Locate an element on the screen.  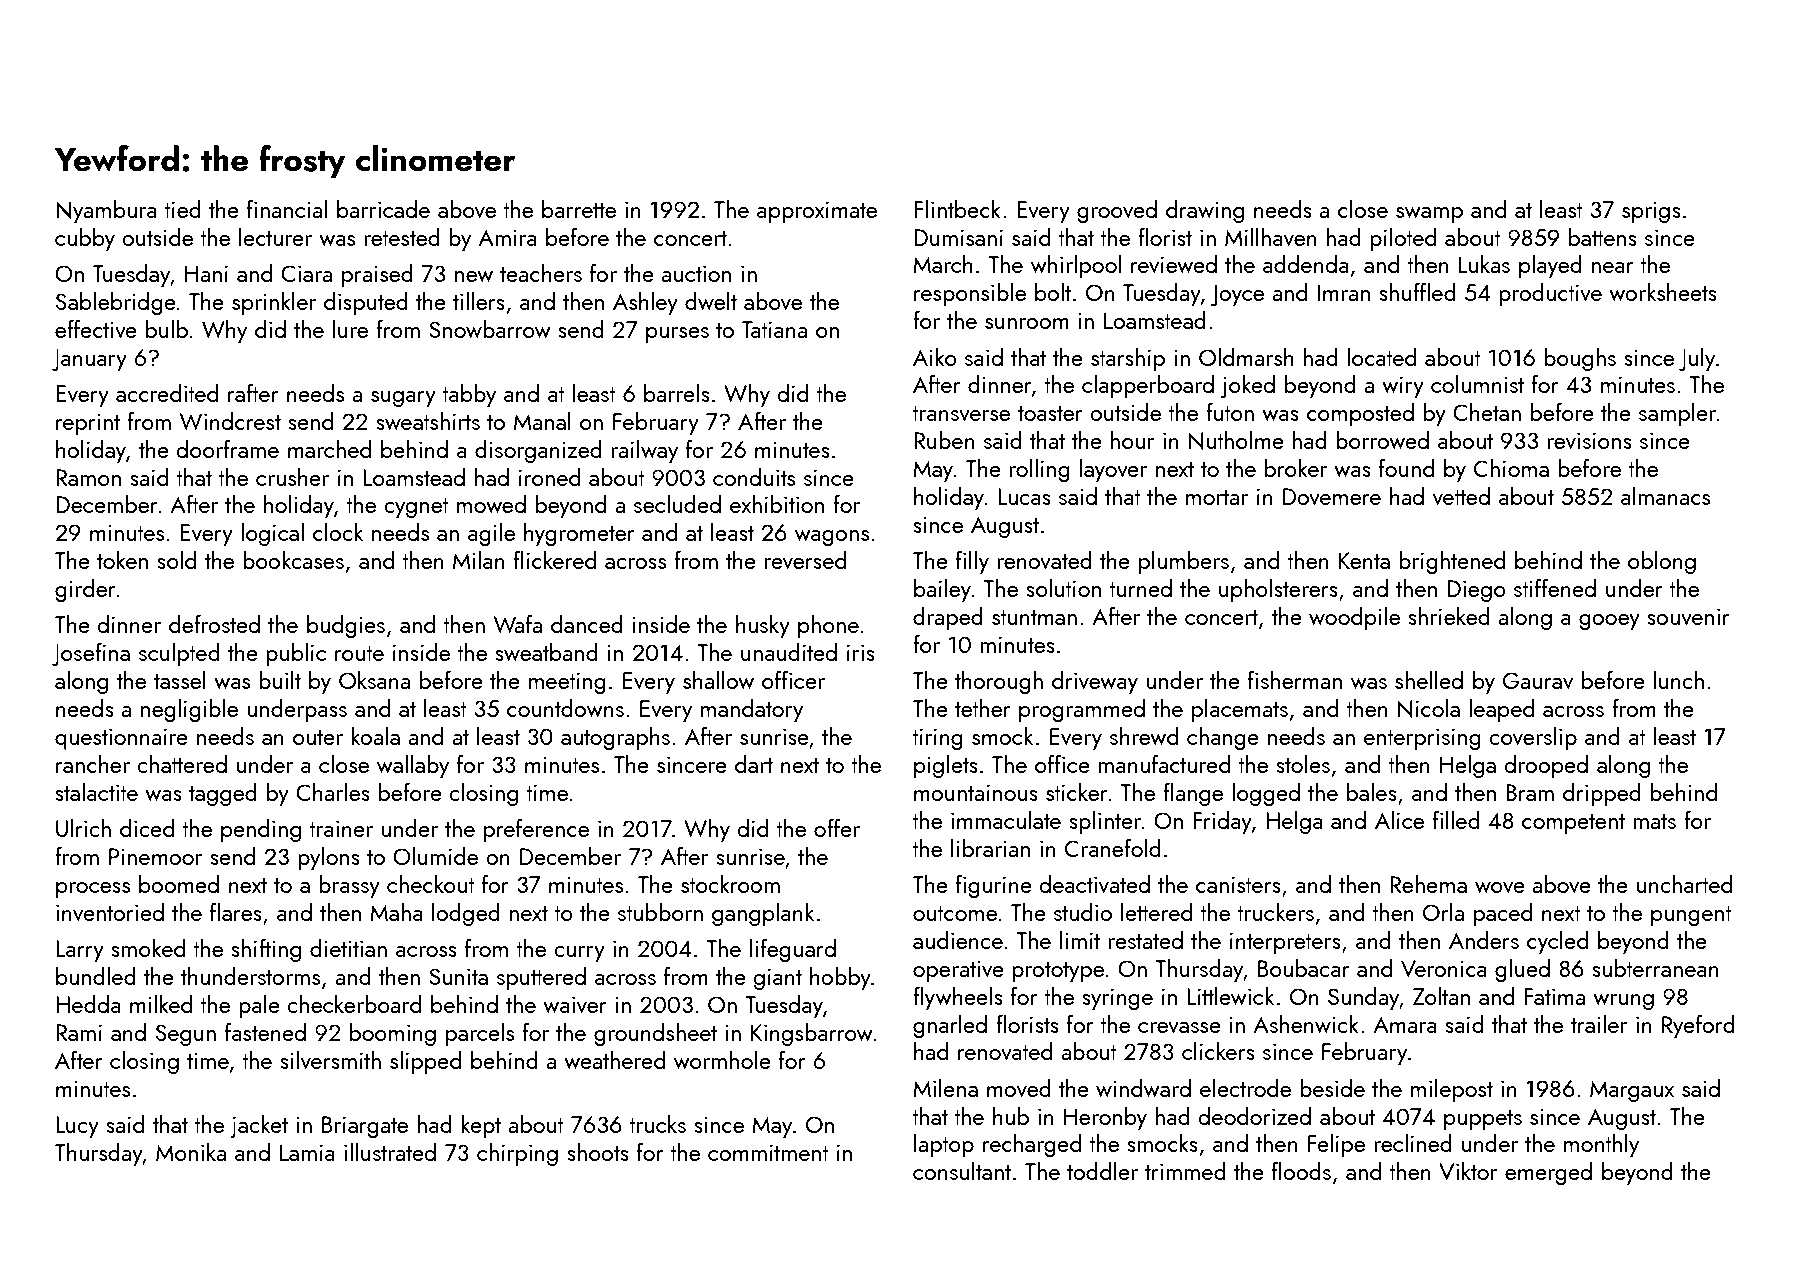
Alice is located at coordinates (1399, 819).
